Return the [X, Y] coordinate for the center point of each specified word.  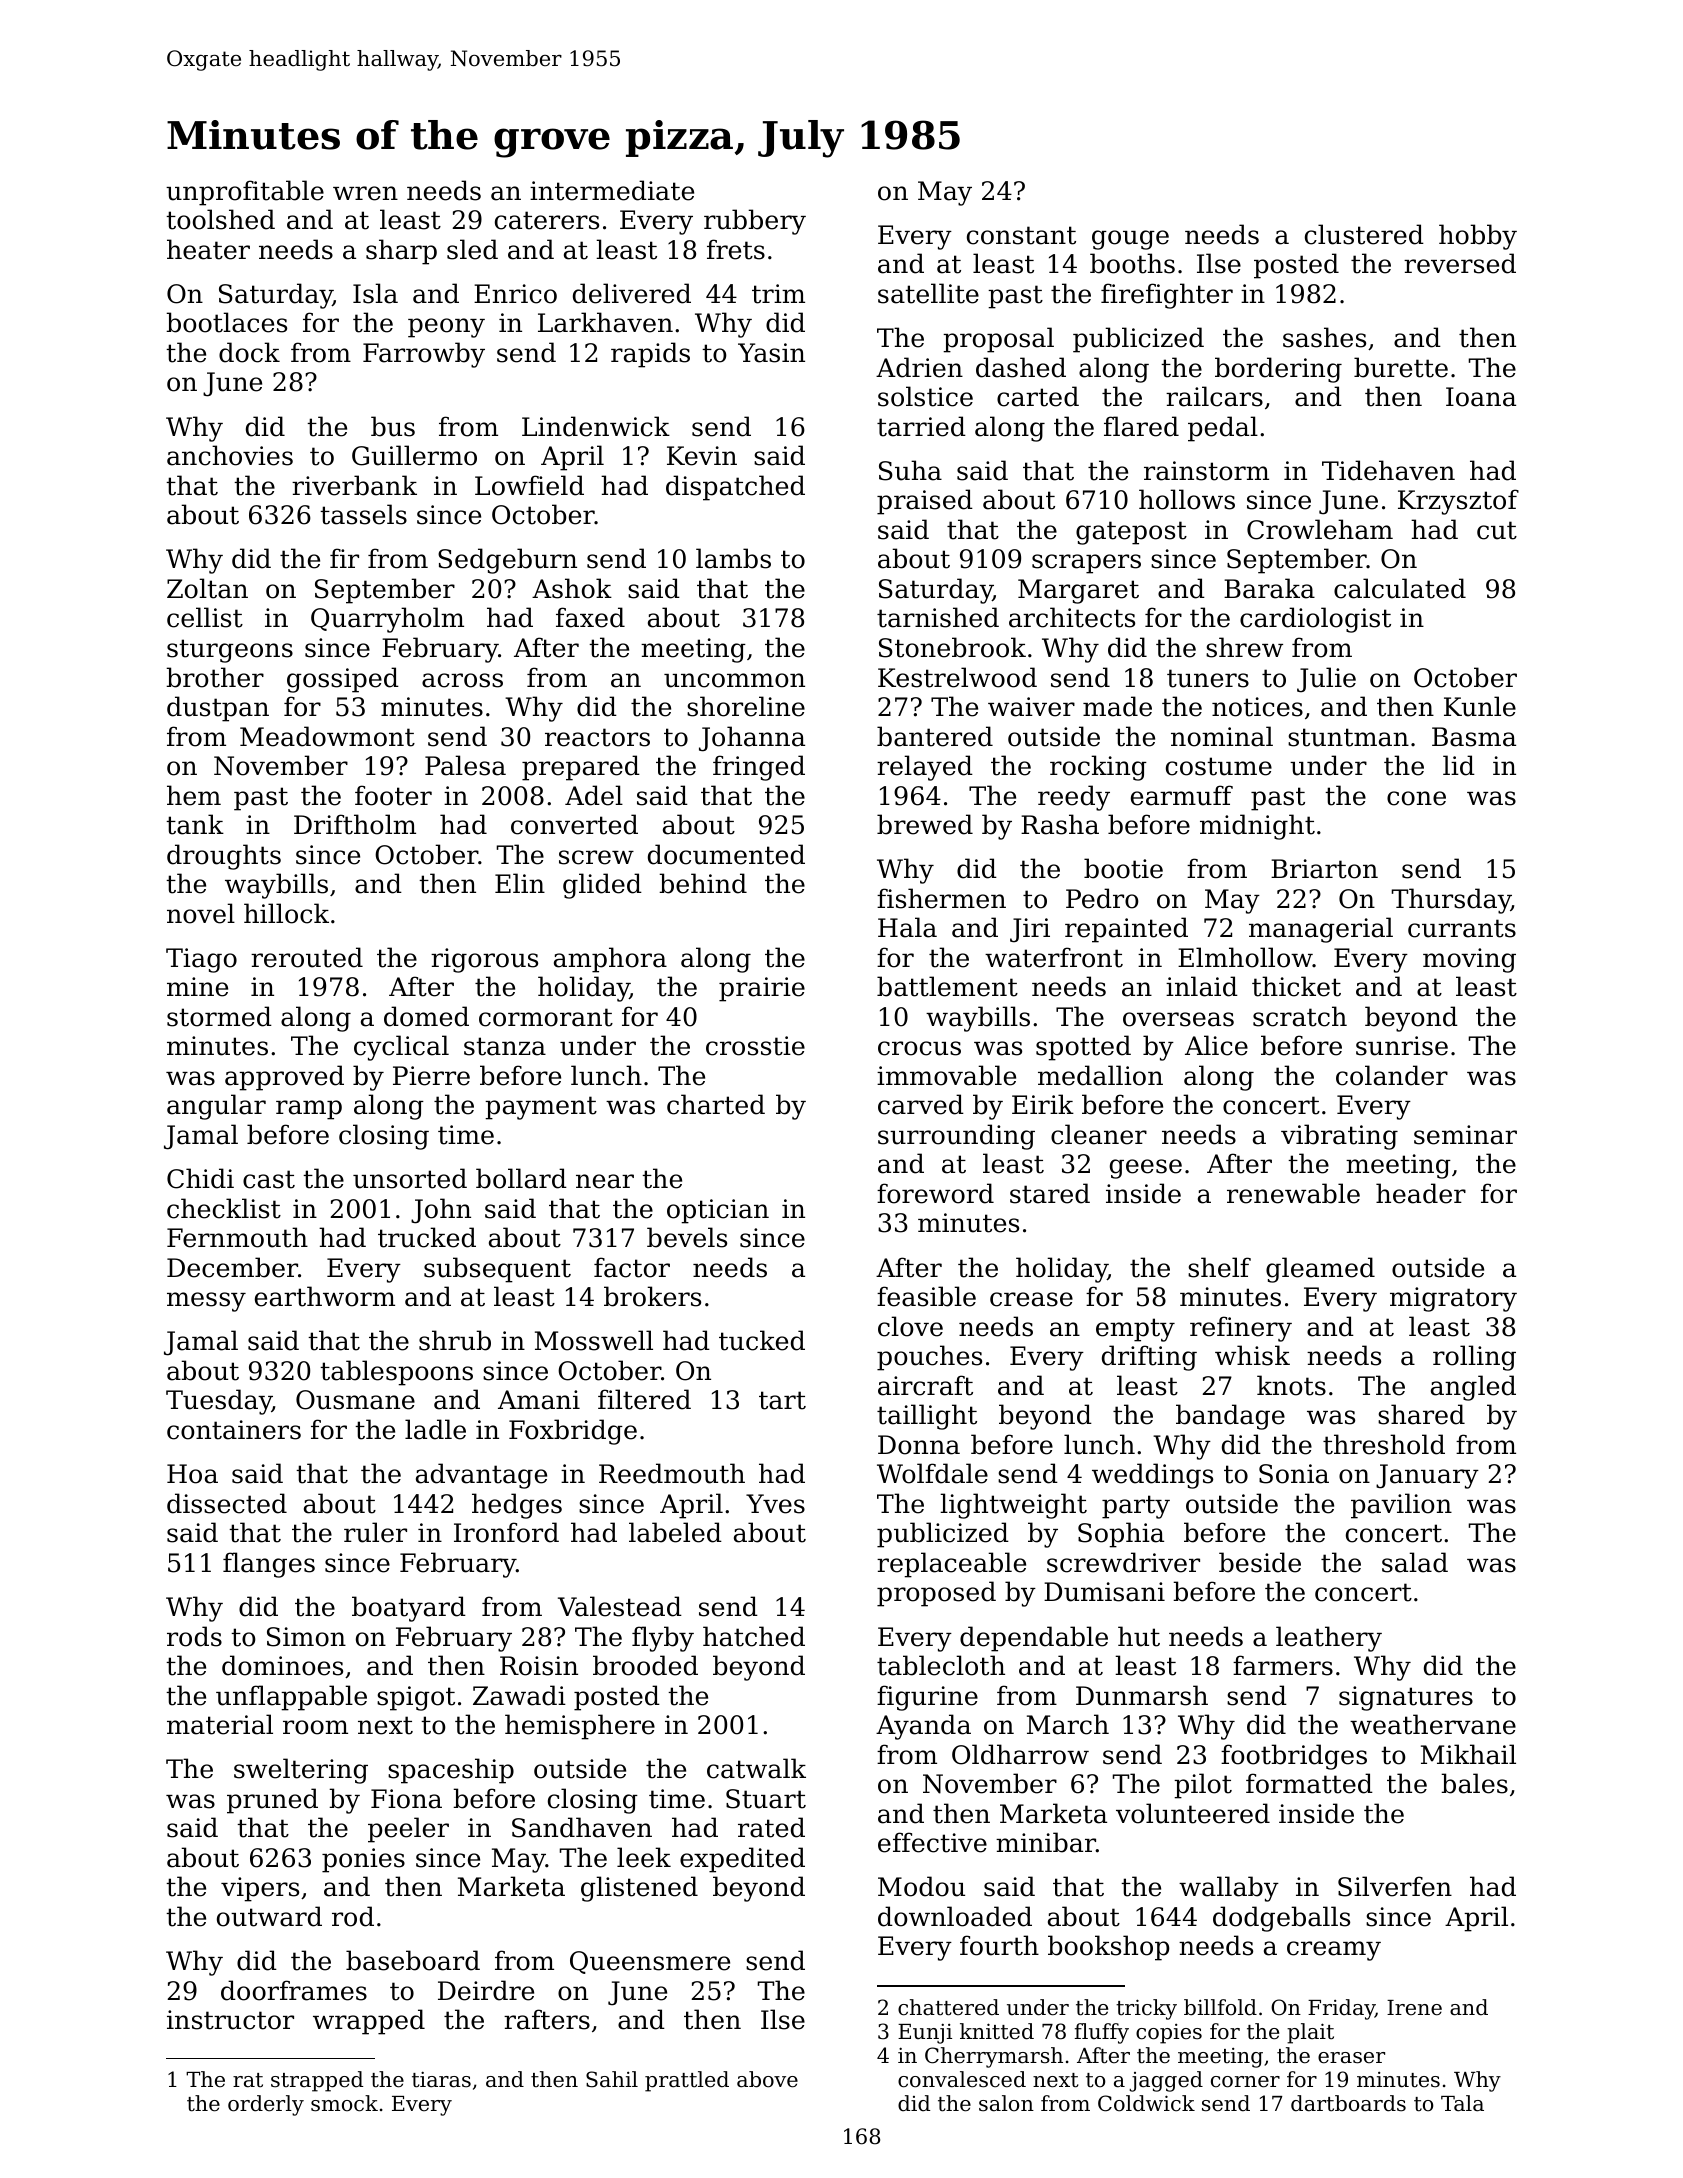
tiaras [441, 2079]
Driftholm [355, 824]
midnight [1257, 827]
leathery [1329, 1639]
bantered [935, 736]
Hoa [192, 1474]
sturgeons [230, 651]
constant [1021, 235]
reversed [1460, 263]
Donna [919, 1445]
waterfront [1054, 957]
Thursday [1451, 901]
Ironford [506, 1532]
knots [1291, 1385]
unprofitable [245, 193]
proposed [936, 1594]
